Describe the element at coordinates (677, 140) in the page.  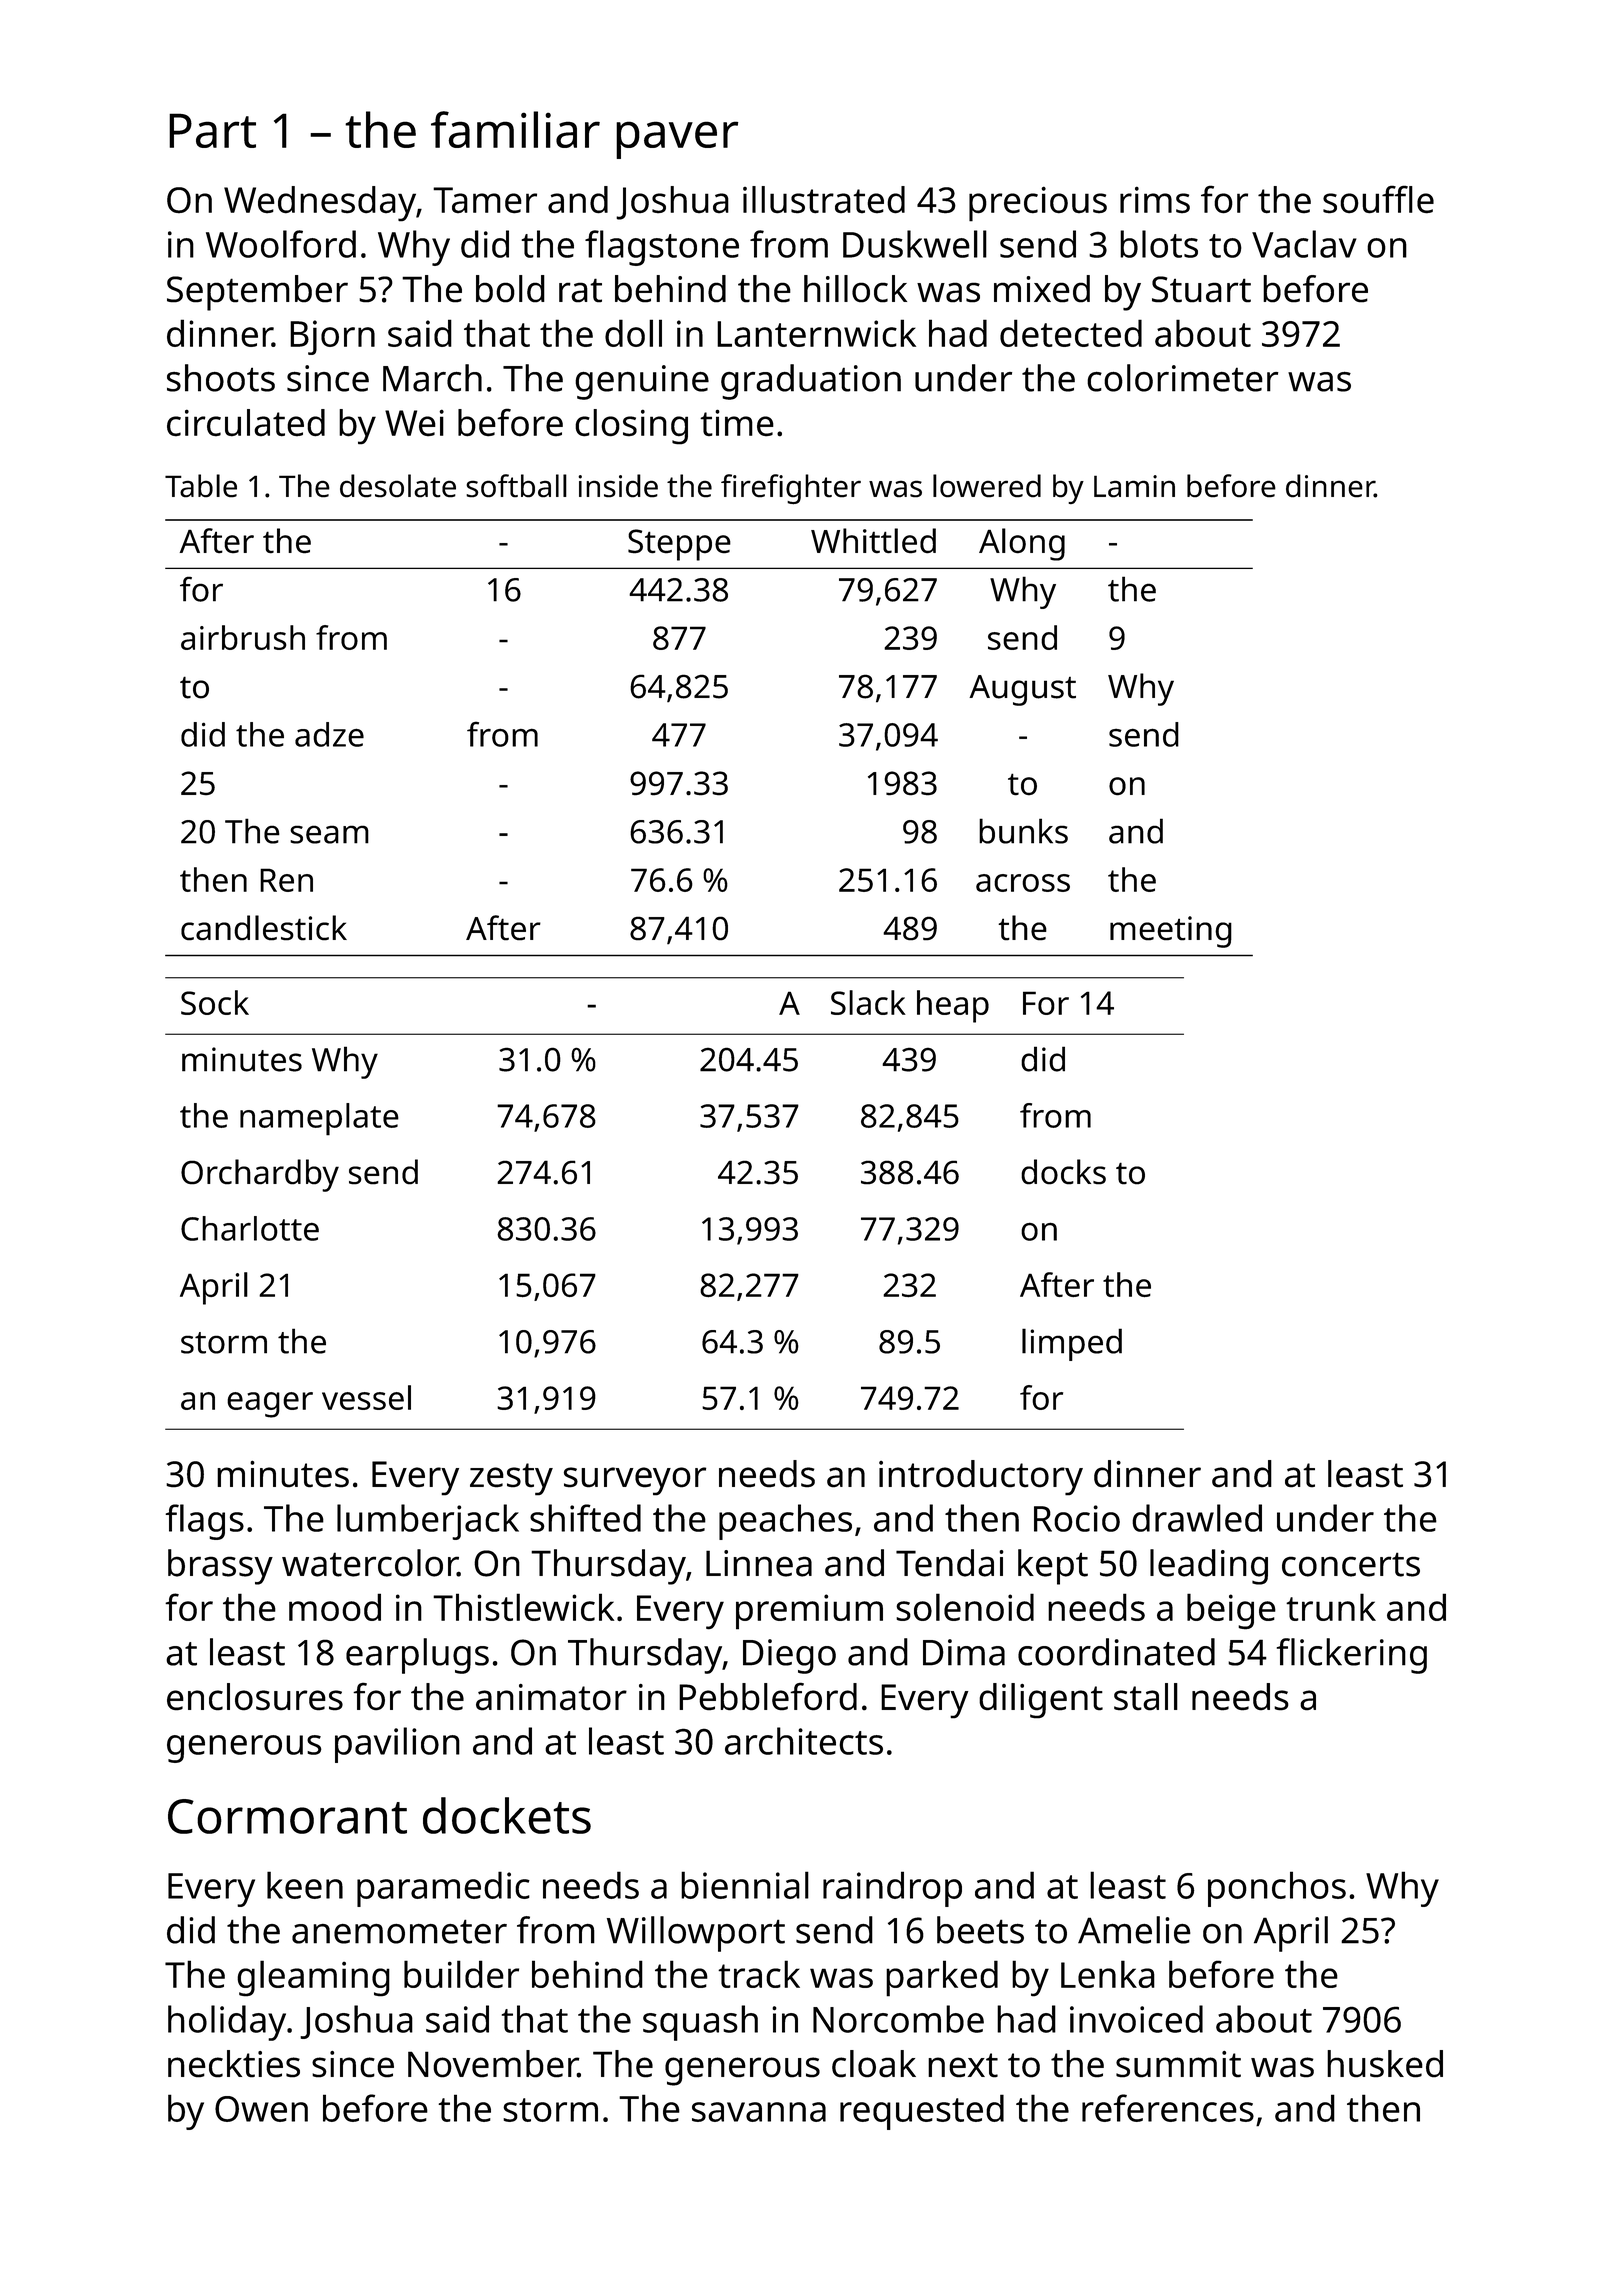
I see `paver` at that location.
